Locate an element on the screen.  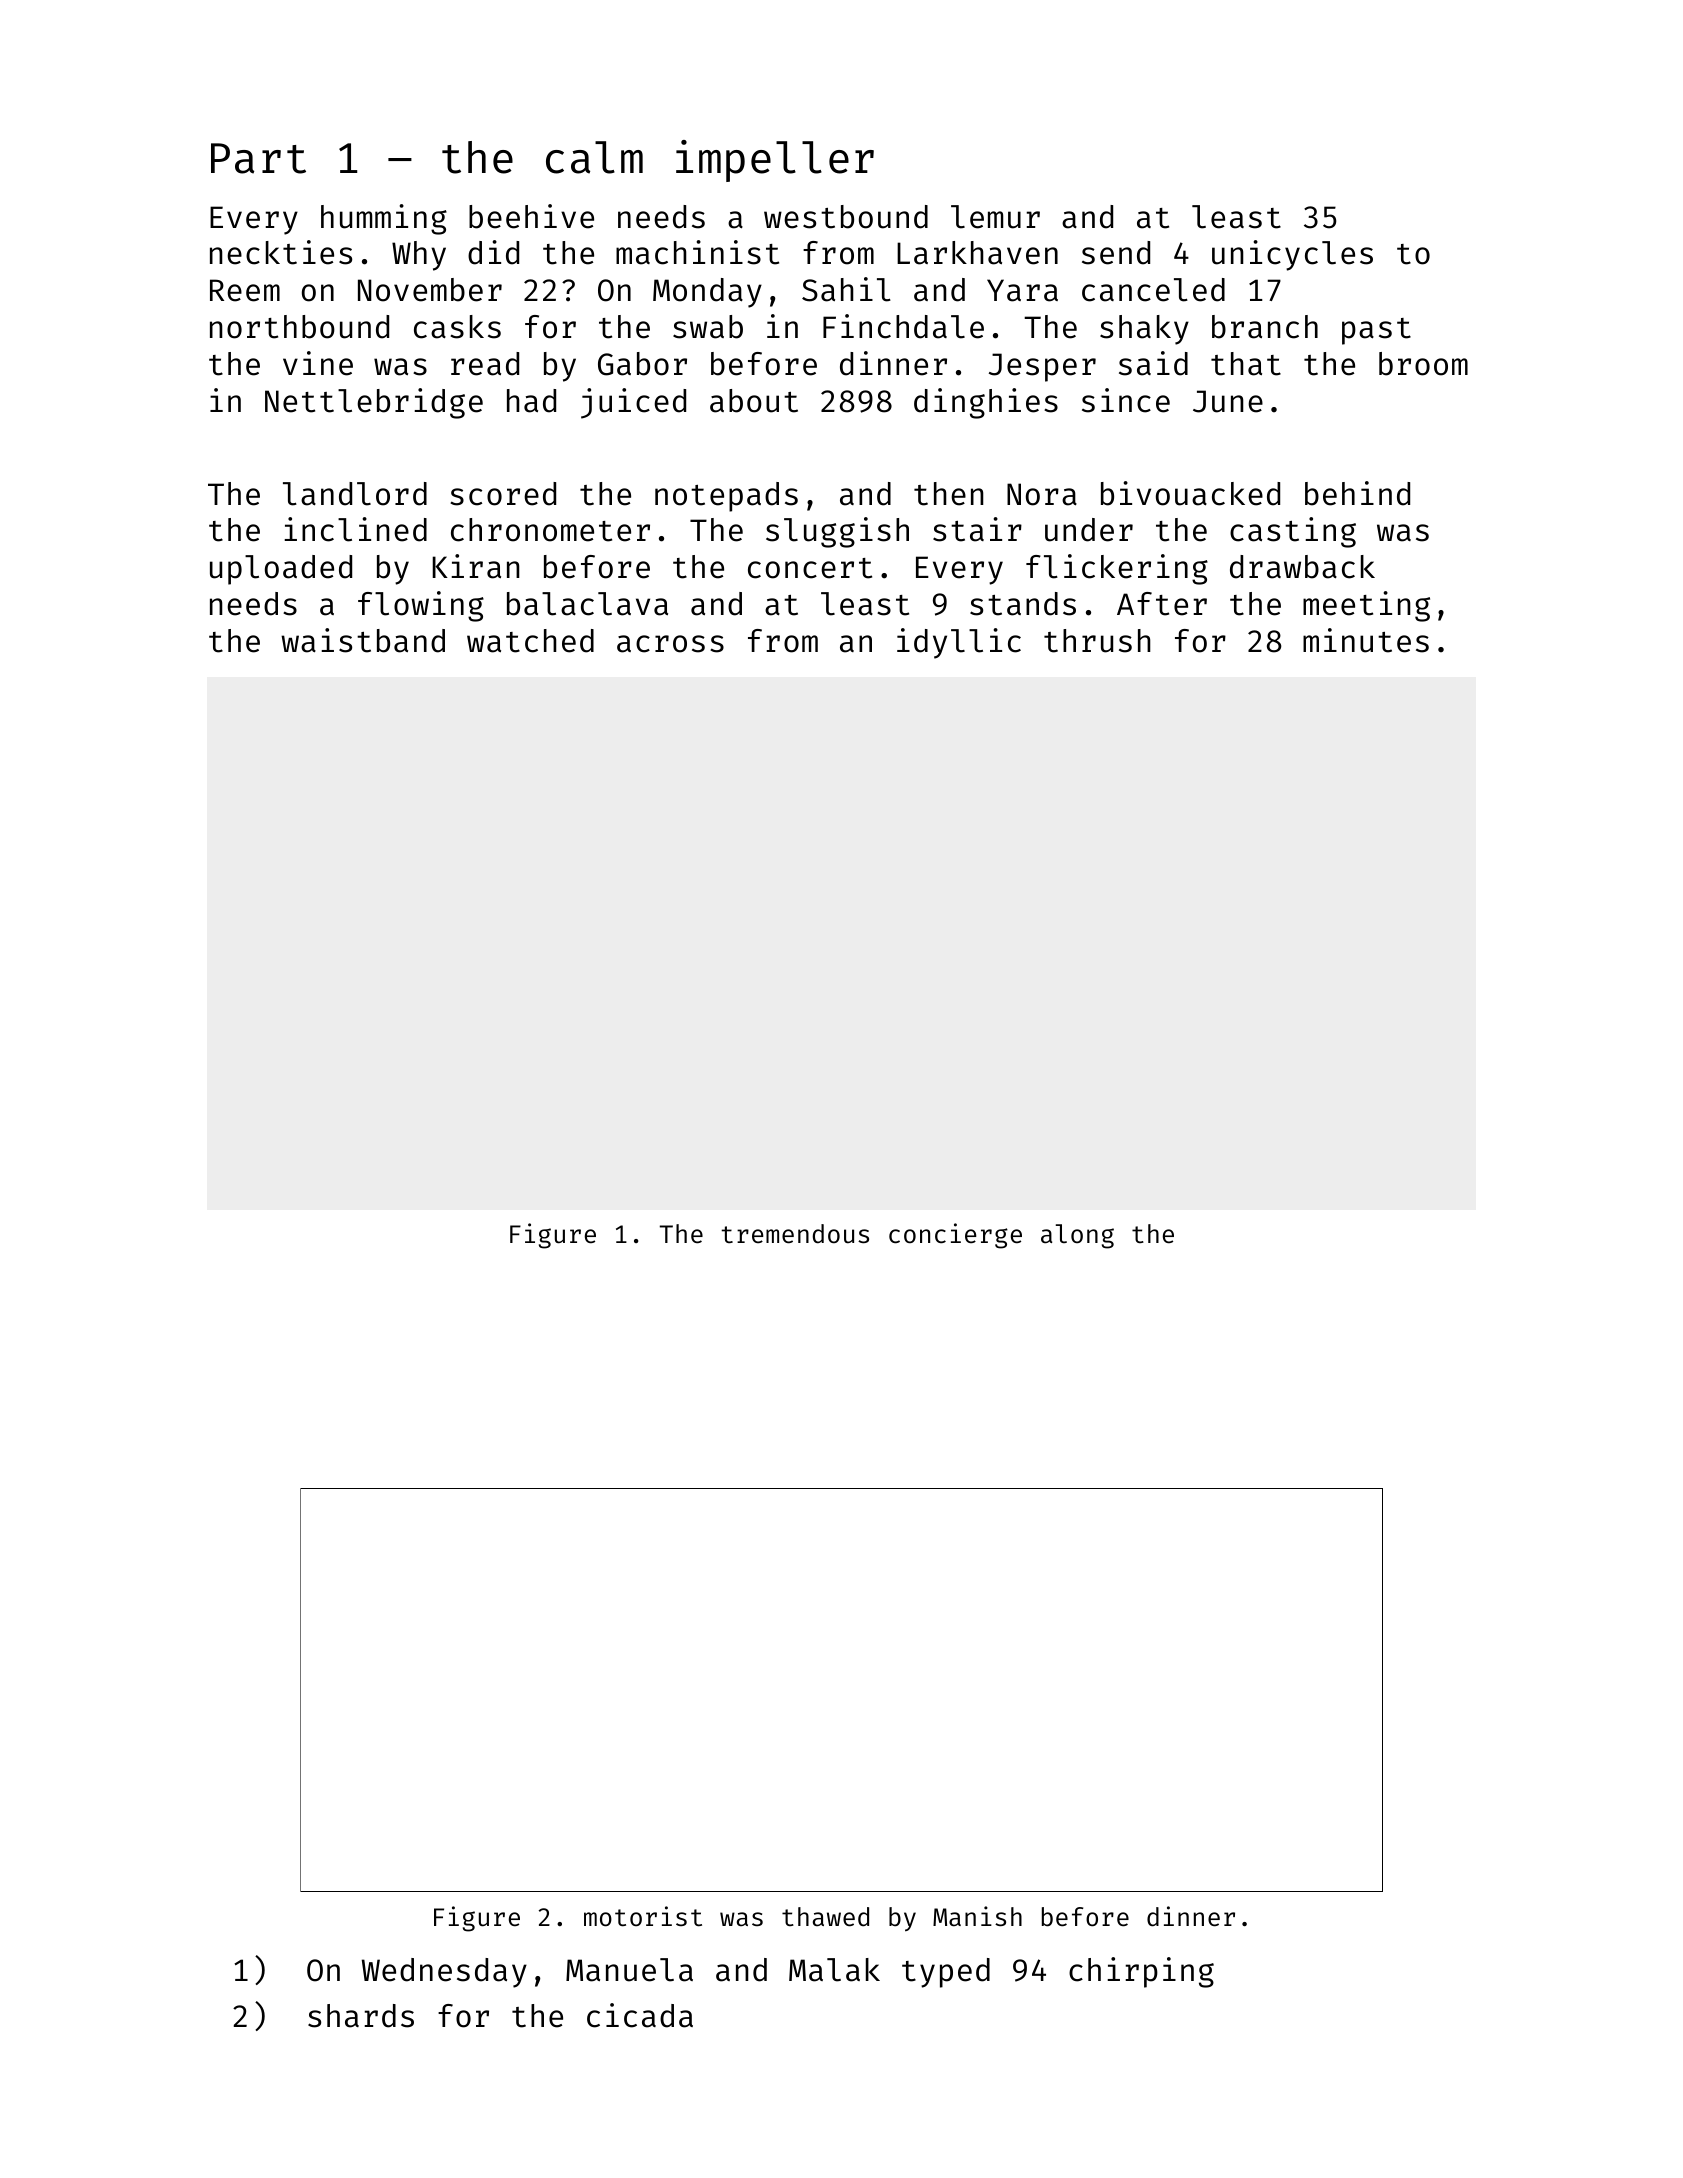
After is located at coordinates (1162, 604).
